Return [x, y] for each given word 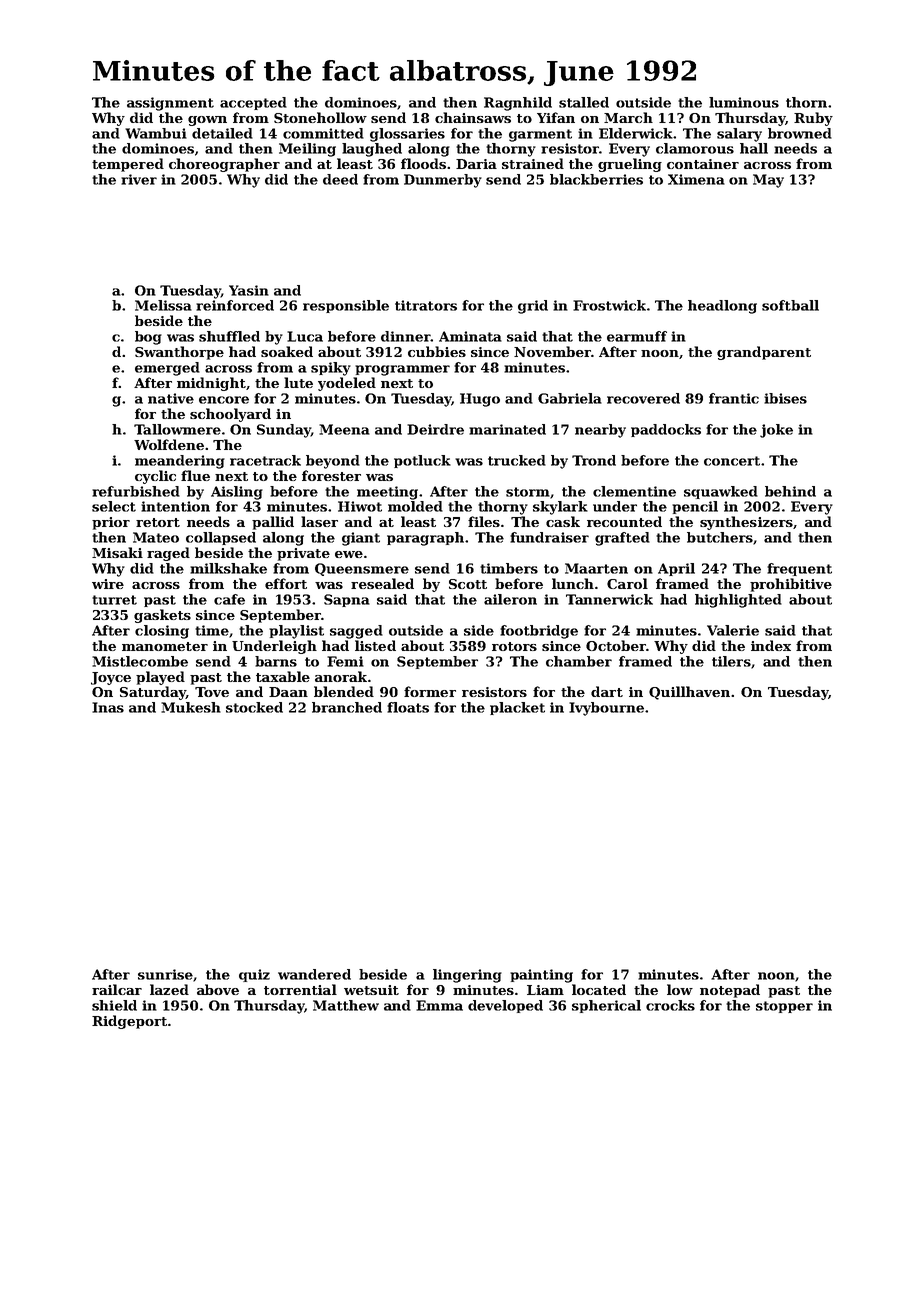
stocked [254, 707]
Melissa [163, 305]
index [771, 645]
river [139, 179]
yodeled [347, 384]
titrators [426, 305]
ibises [785, 398]
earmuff [637, 336]
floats [408, 707]
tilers [731, 661]
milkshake [228, 568]
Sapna [347, 600]
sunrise [165, 974]
